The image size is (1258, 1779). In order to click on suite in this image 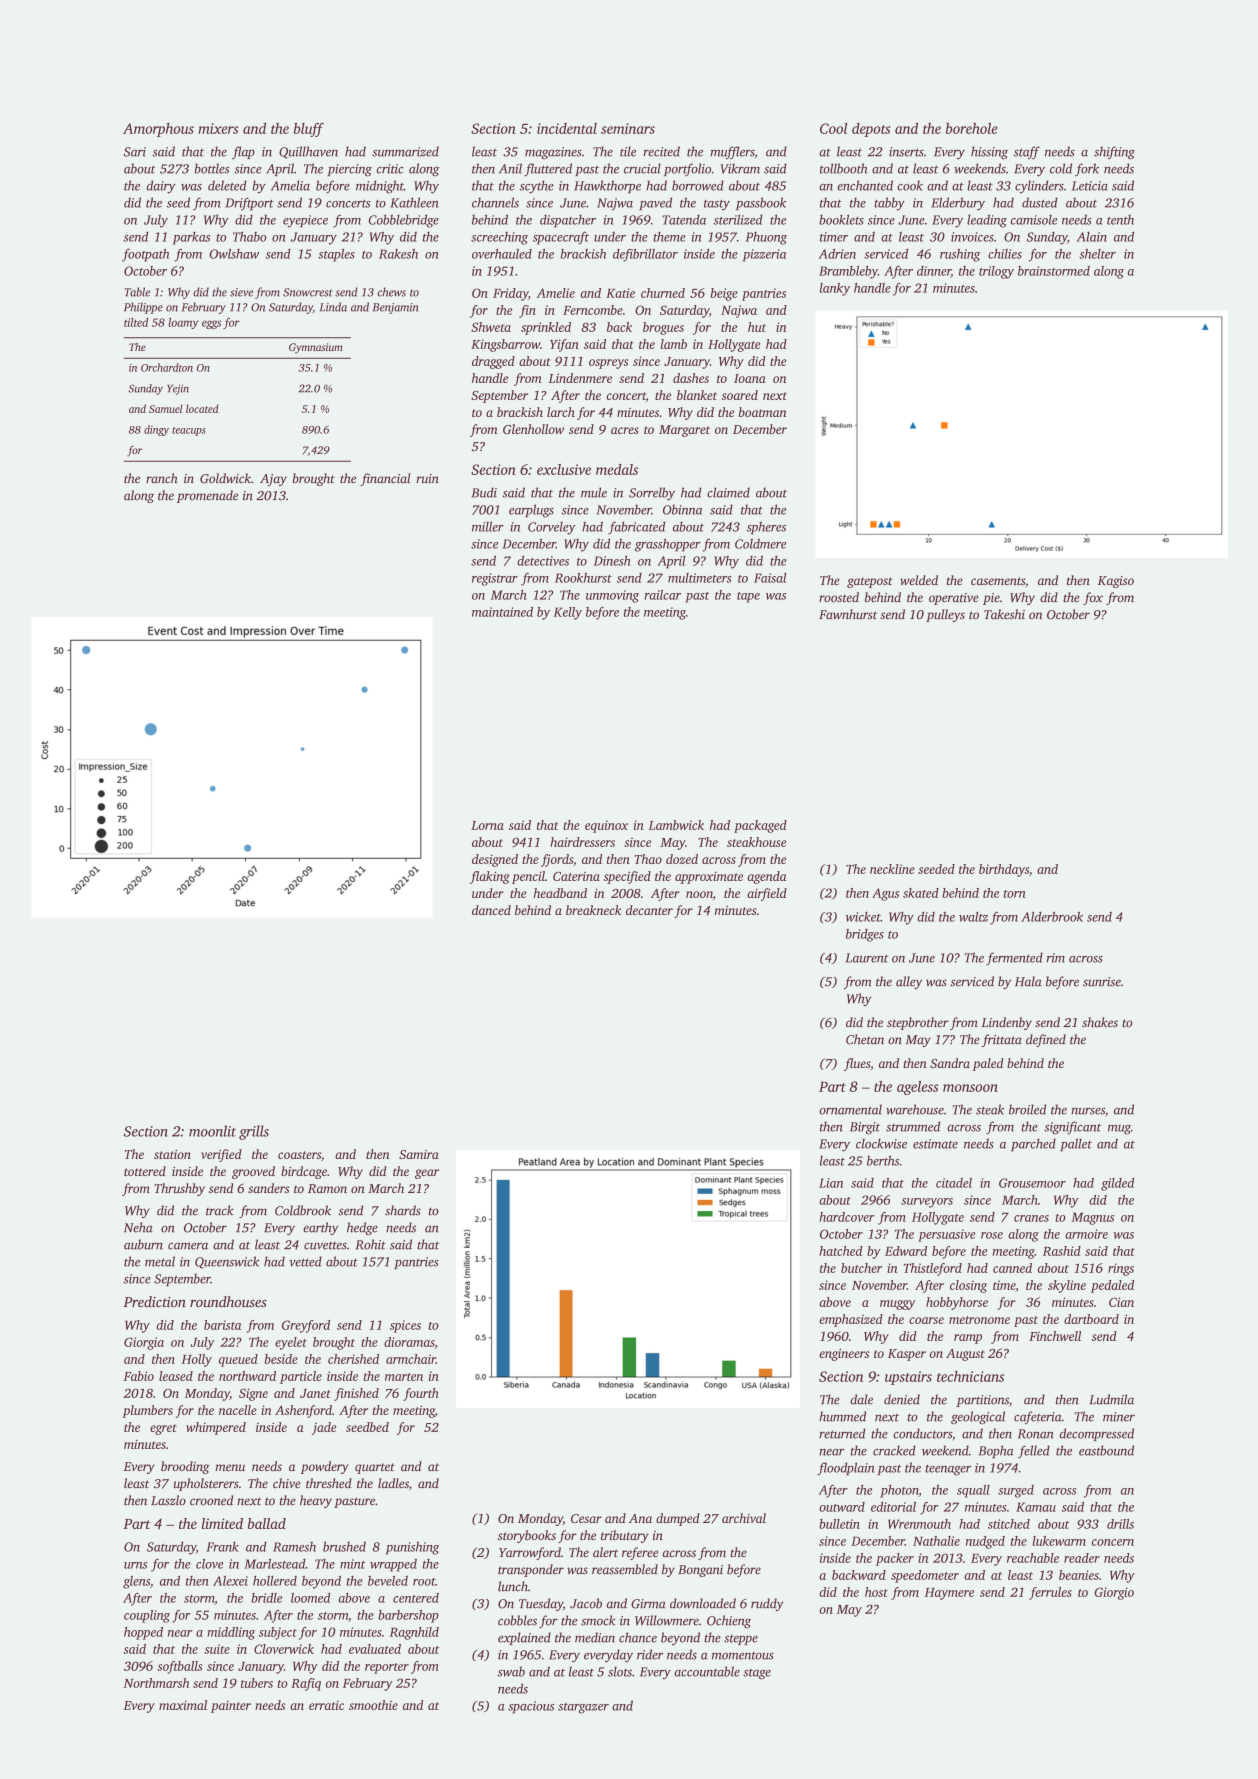, I will do `click(217, 1649)`.
